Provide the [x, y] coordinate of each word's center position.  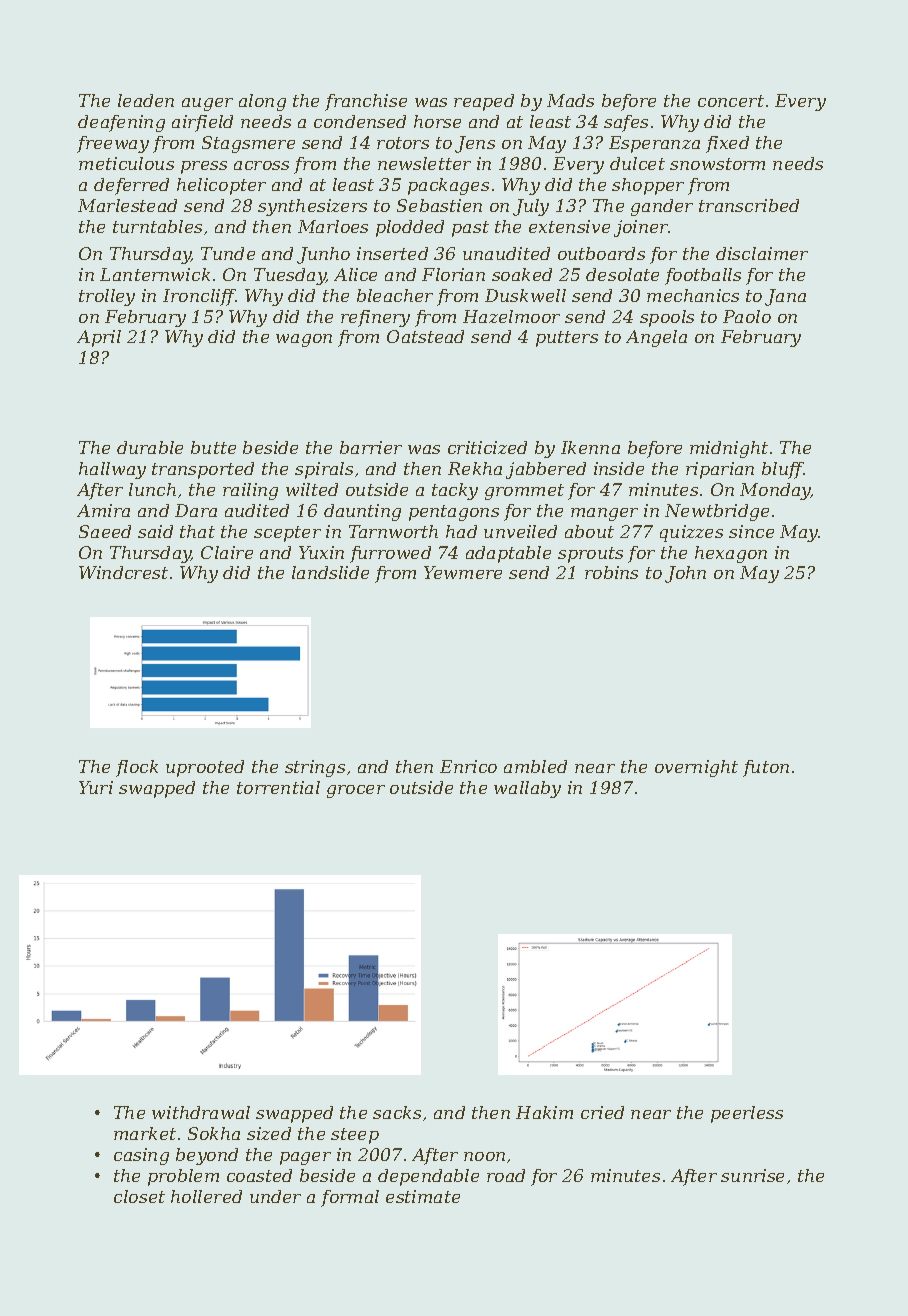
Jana [785, 297]
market [145, 1133]
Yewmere [463, 572]
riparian [720, 470]
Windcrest [123, 572]
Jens [475, 144]
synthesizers [312, 207]
